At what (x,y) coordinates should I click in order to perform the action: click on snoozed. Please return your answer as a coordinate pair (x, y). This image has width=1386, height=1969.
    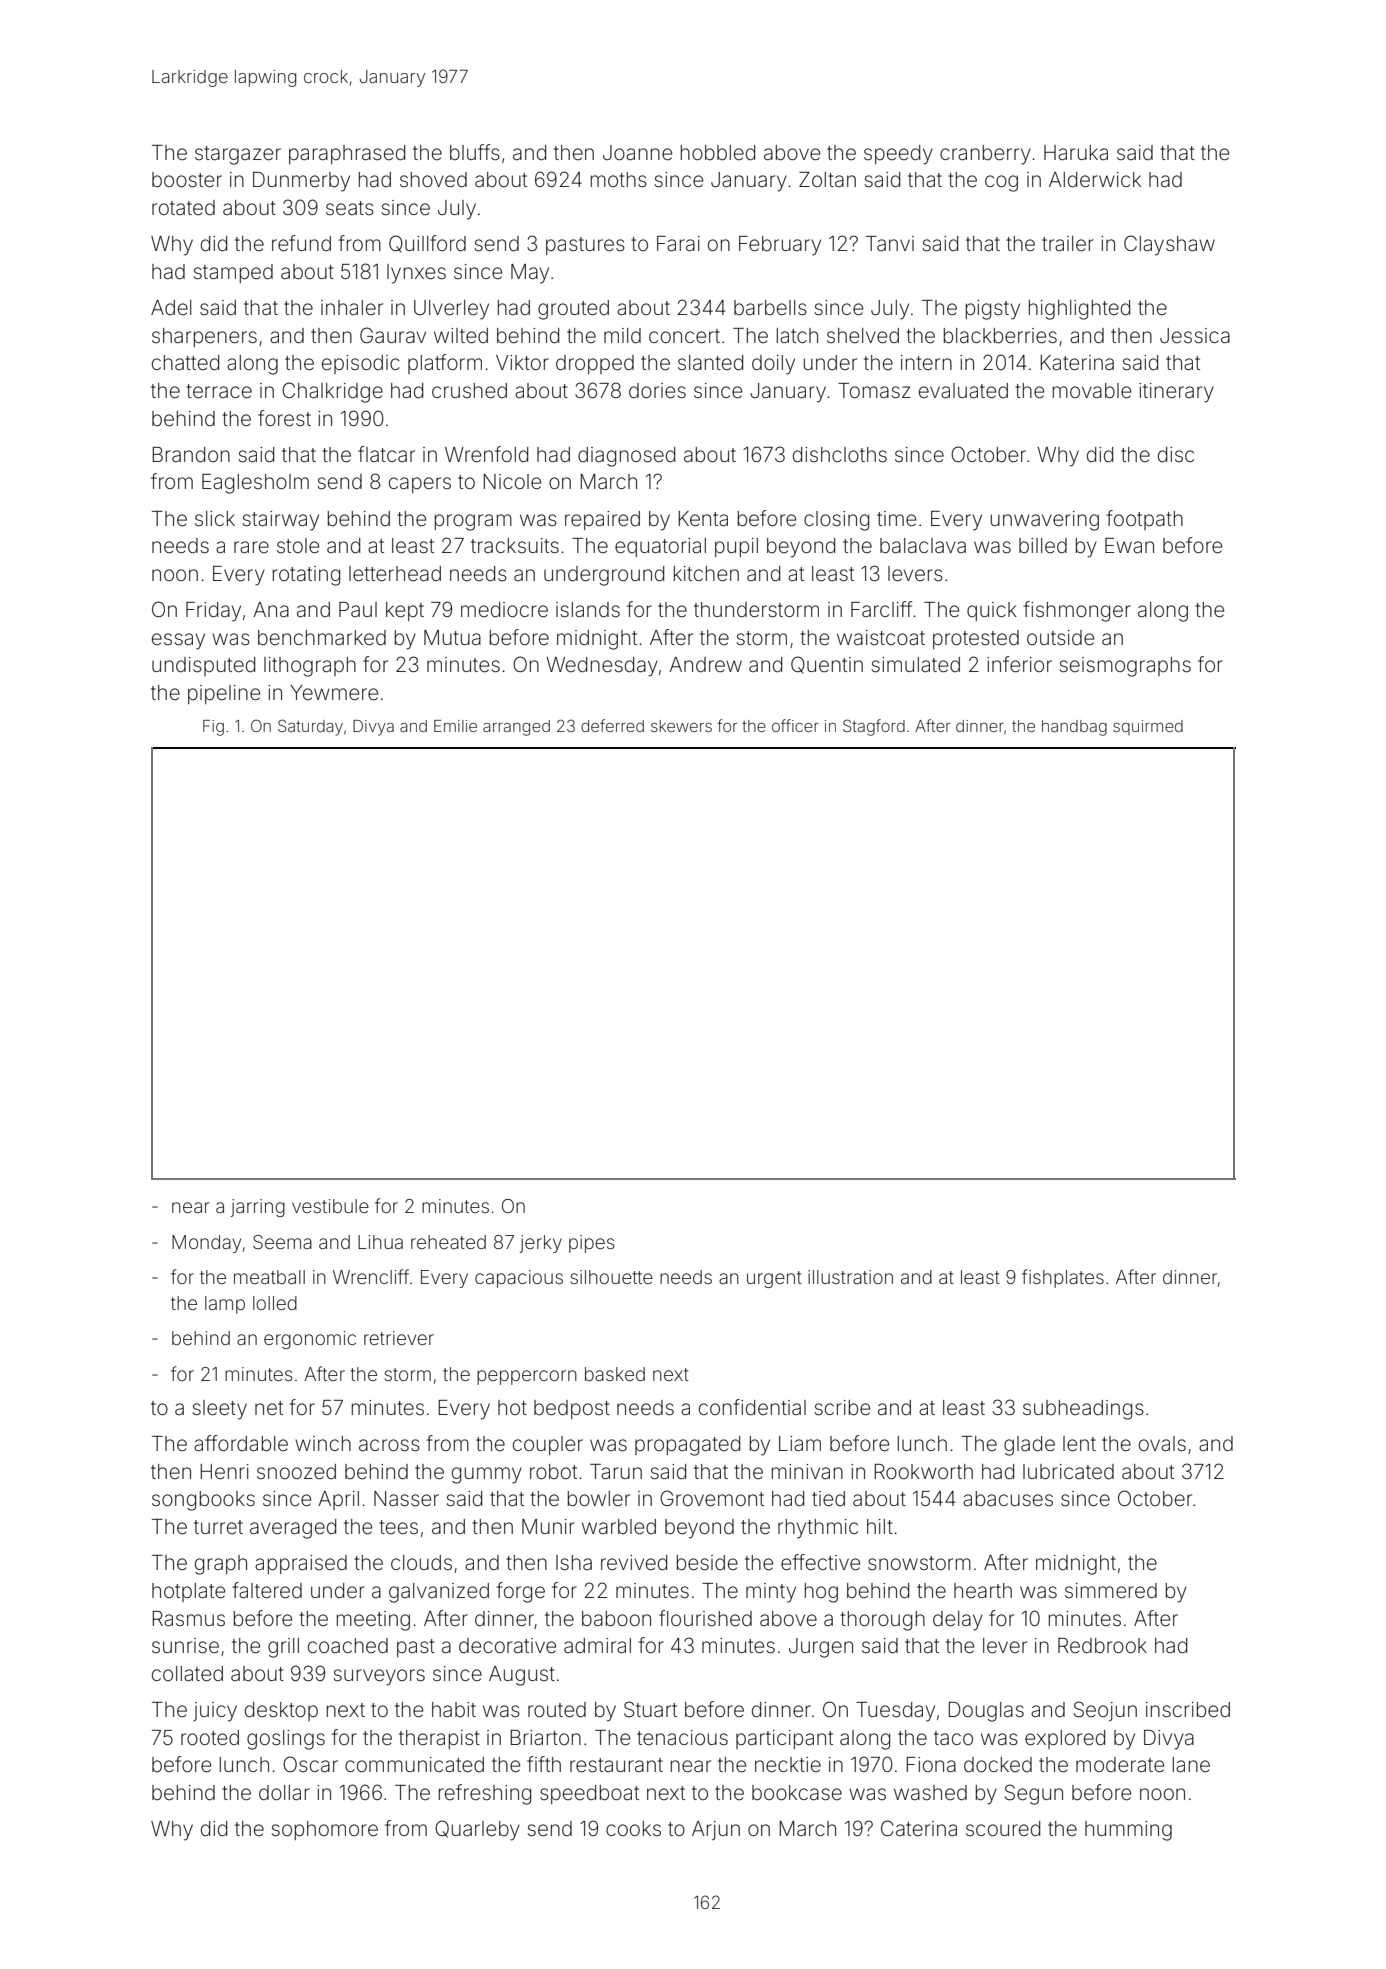
    Looking at the image, I should click on (296, 1472).
